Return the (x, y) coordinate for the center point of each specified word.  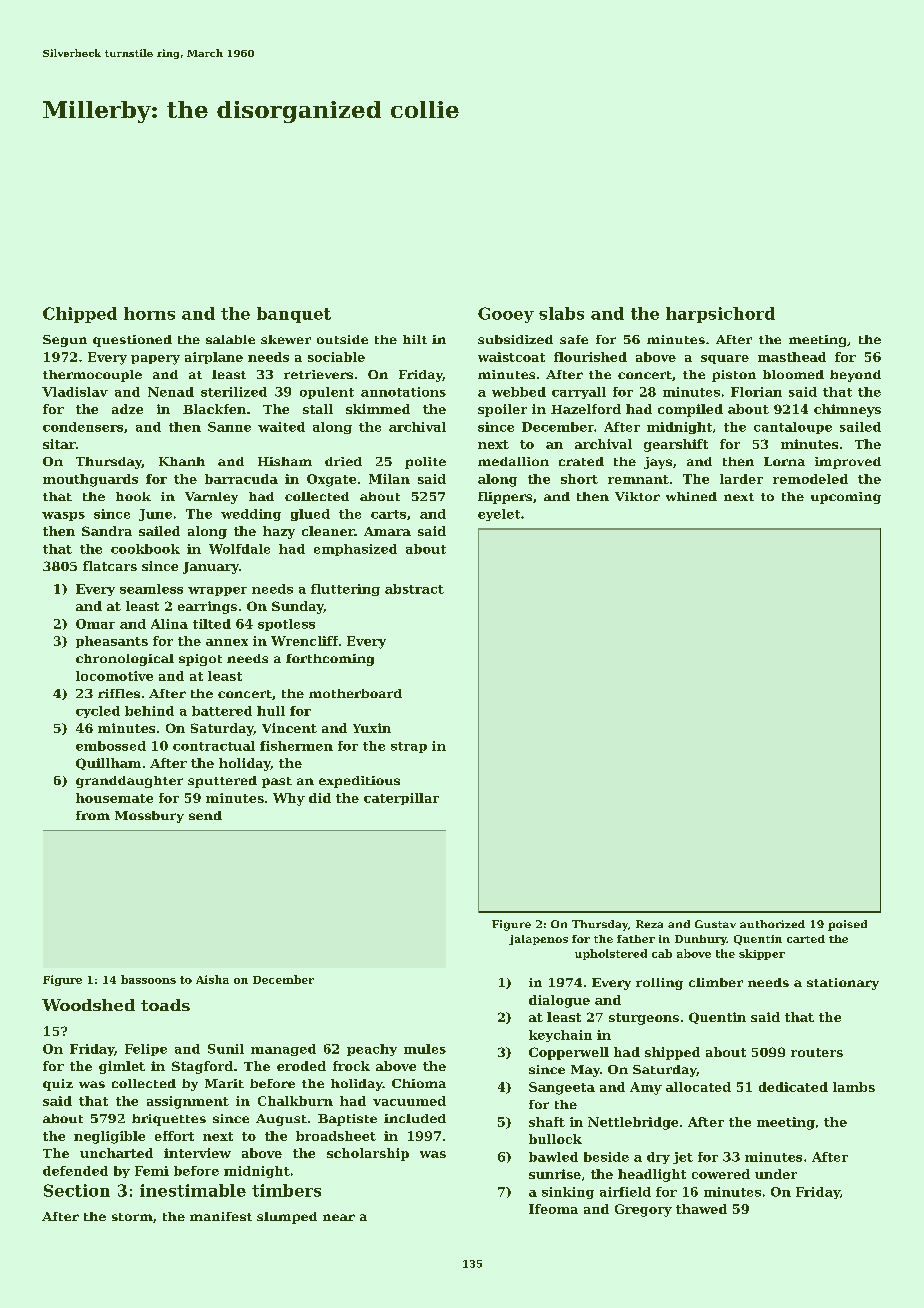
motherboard (355, 693)
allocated (698, 1087)
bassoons (148, 979)
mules (425, 1049)
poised (847, 925)
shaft (547, 1122)
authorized (772, 924)
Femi (152, 1171)
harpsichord (720, 315)
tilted (212, 624)
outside (342, 339)
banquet (294, 315)
